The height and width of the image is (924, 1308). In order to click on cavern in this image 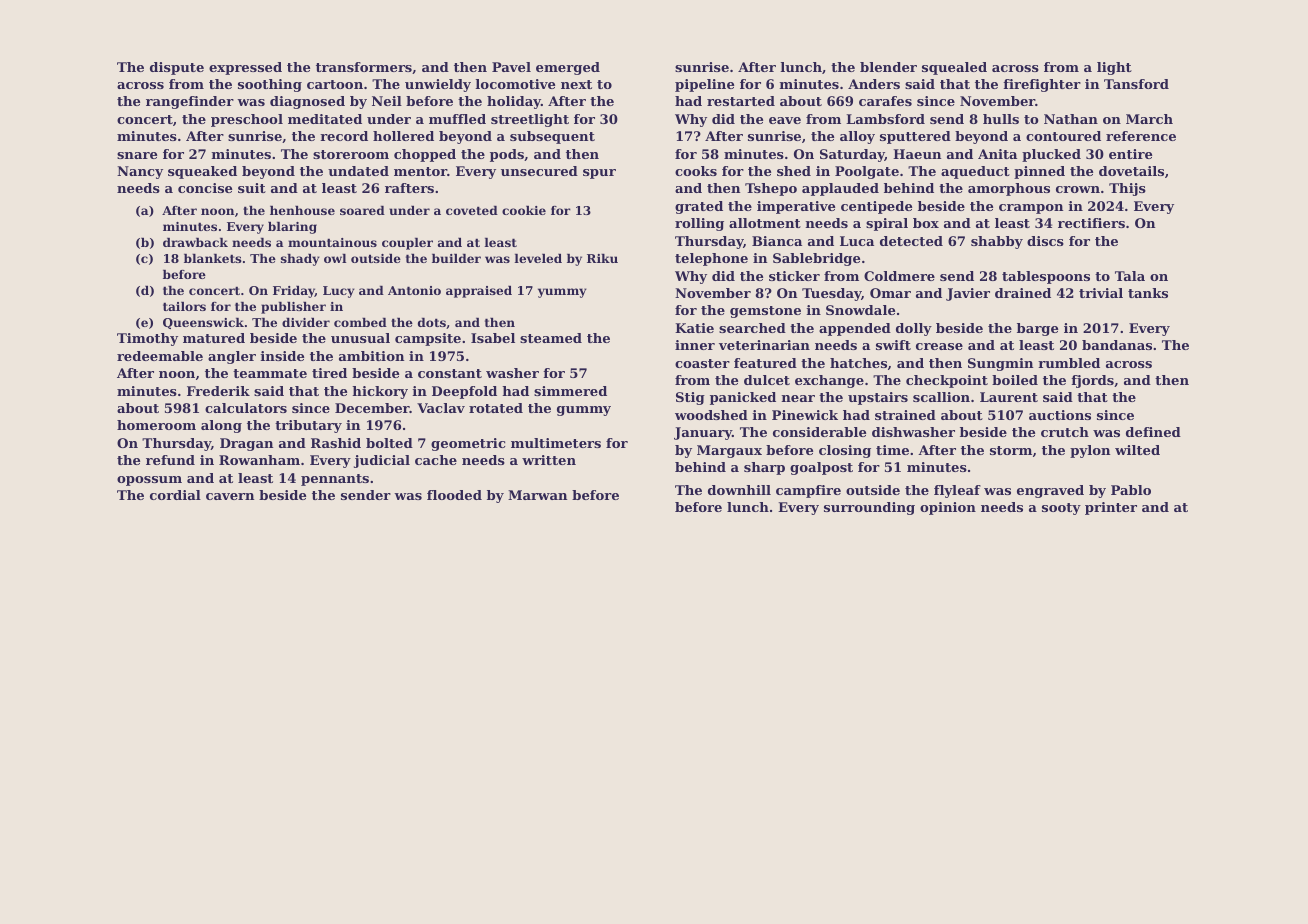, I will do `click(230, 496)`.
